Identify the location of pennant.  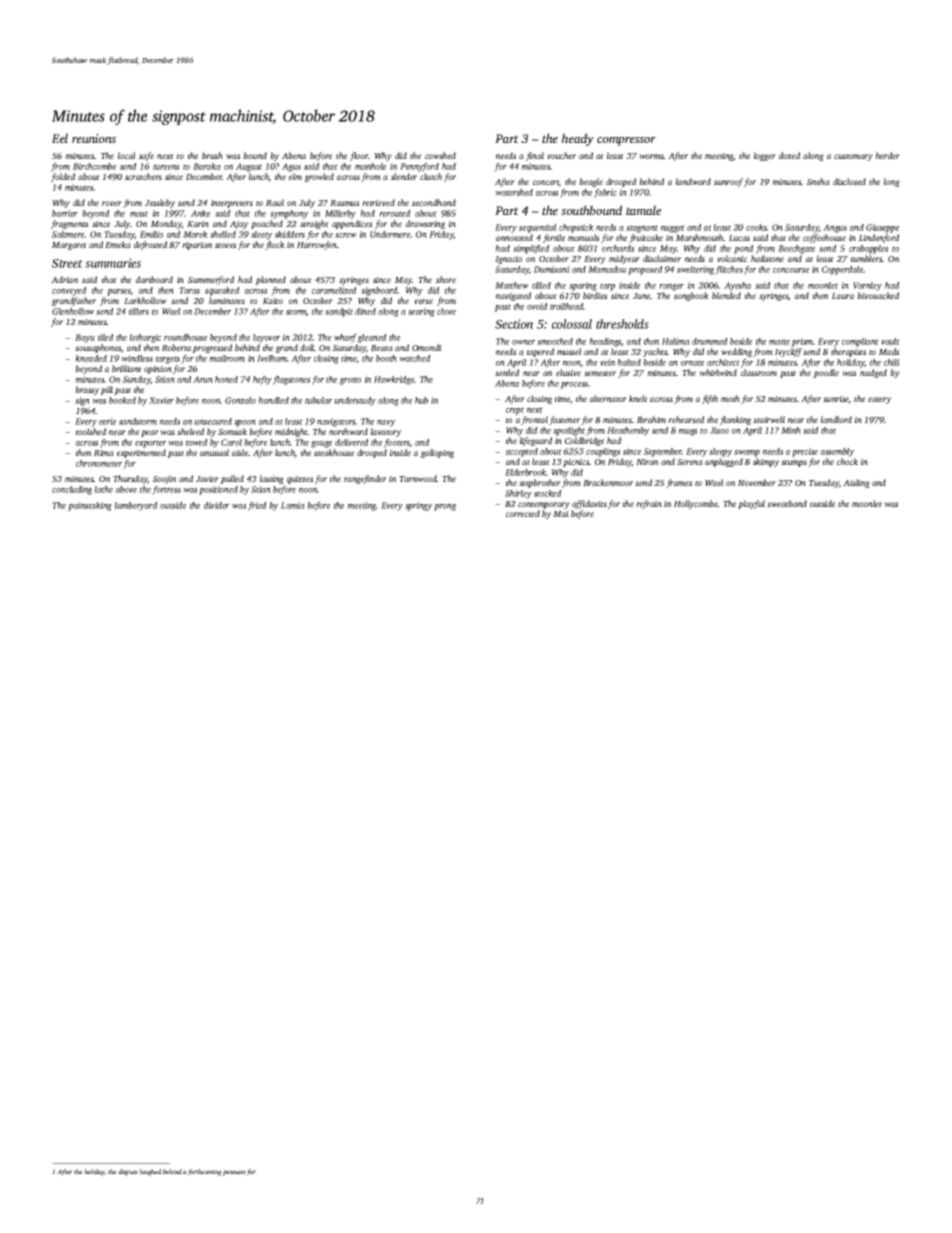
(234, 1173).
